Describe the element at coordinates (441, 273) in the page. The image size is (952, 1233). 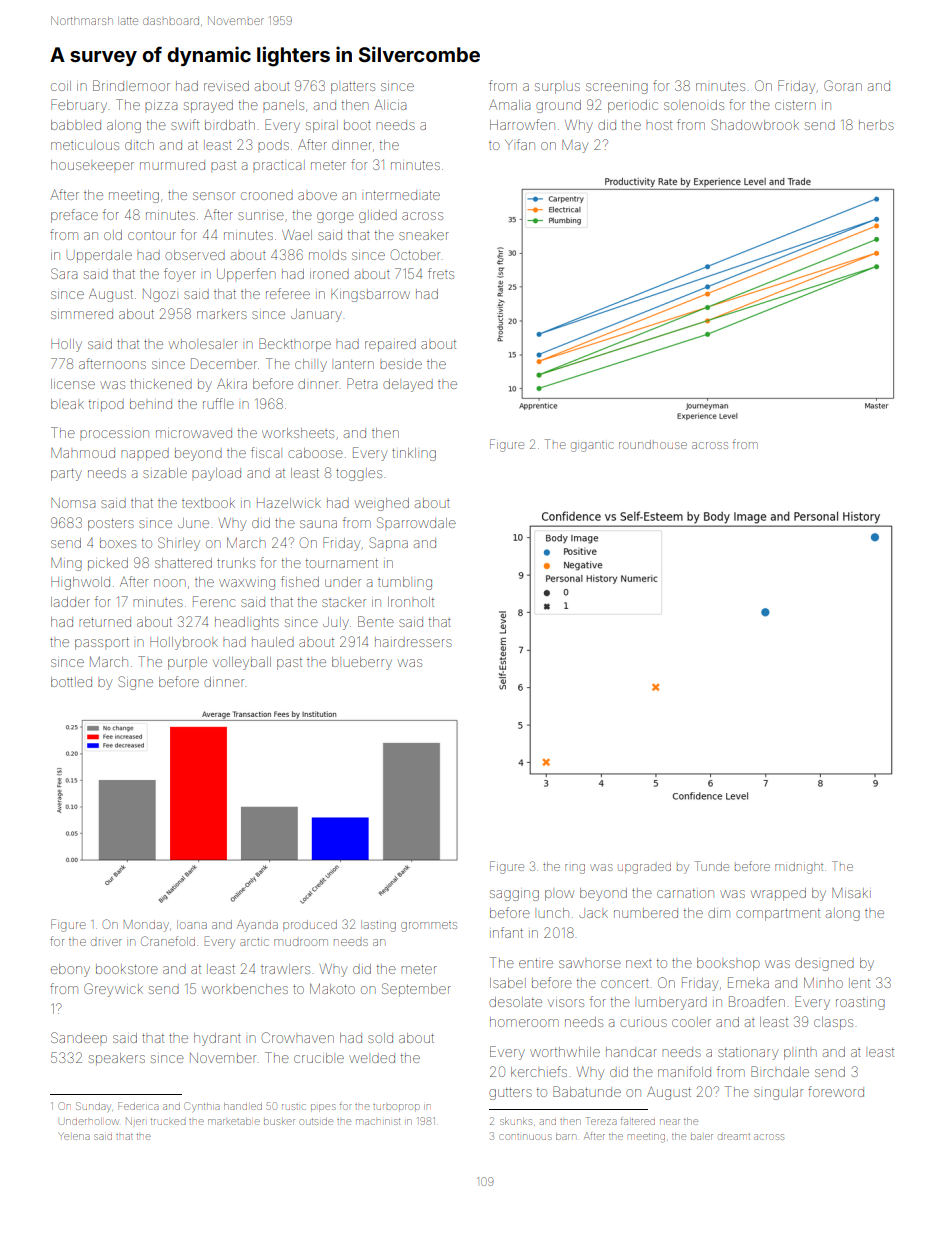
I see `frets` at that location.
